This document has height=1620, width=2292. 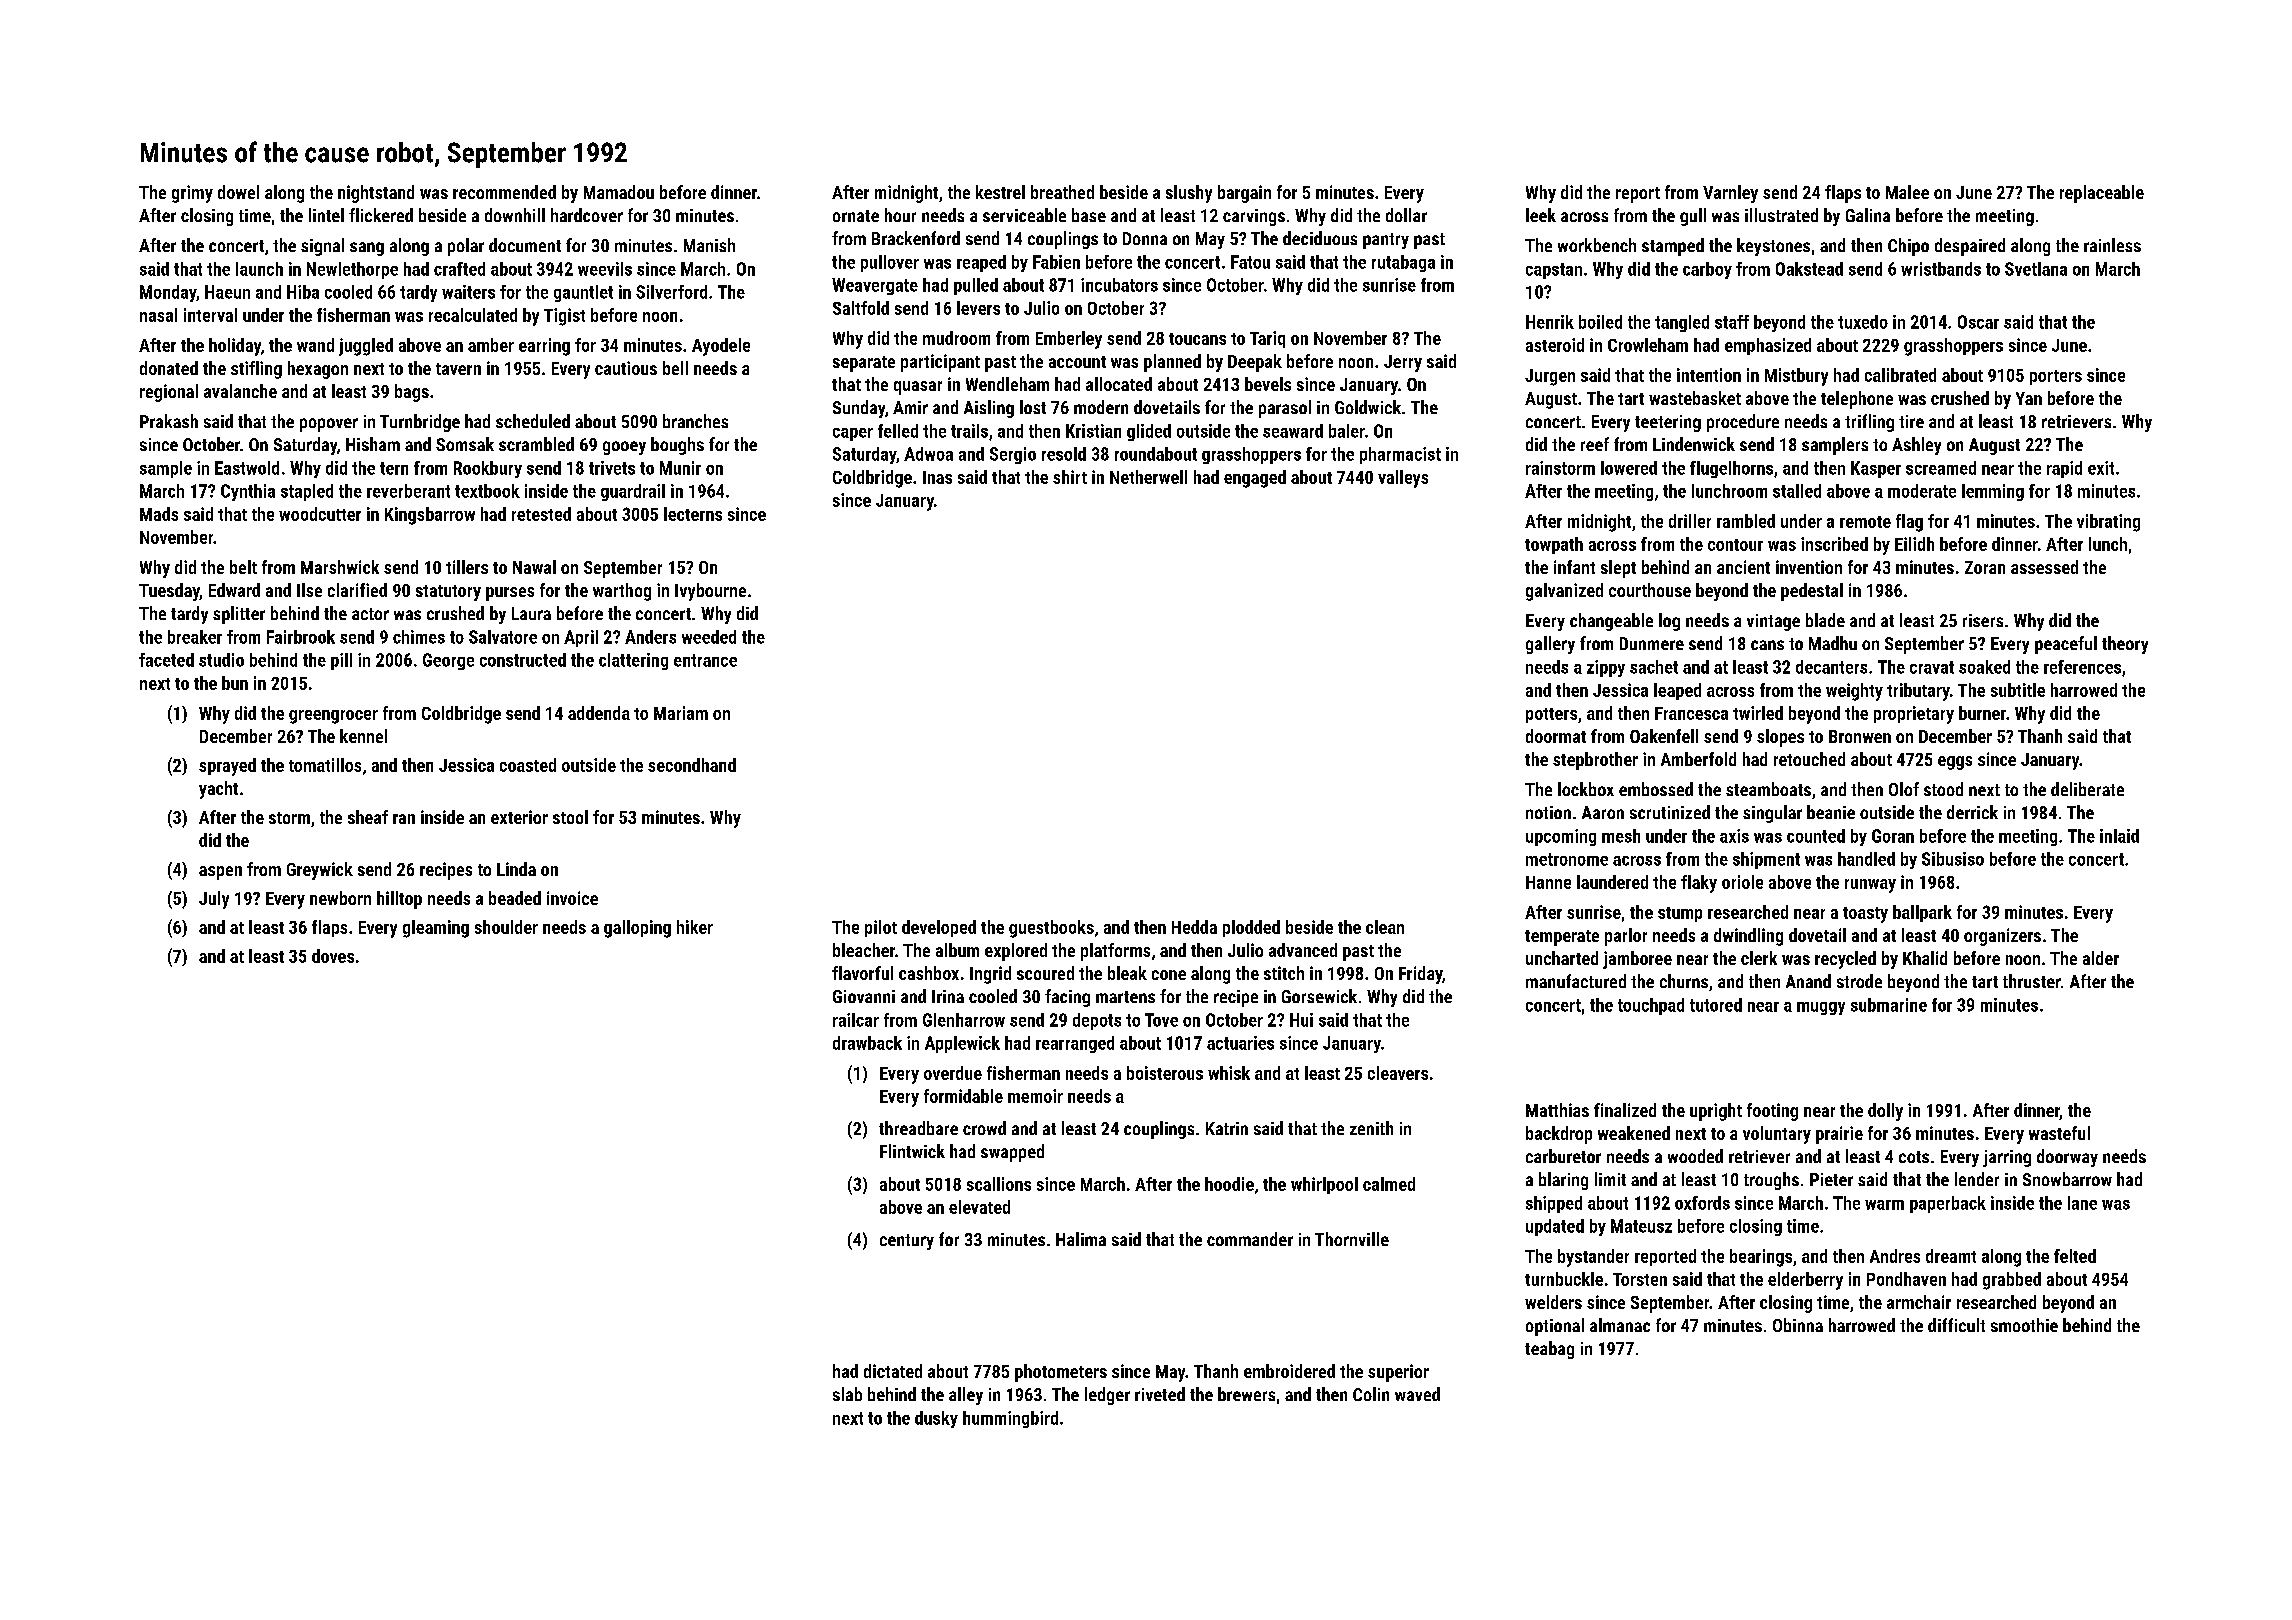 What do you see at coordinates (1970, 247) in the document?
I see `despaired` at bounding box center [1970, 247].
